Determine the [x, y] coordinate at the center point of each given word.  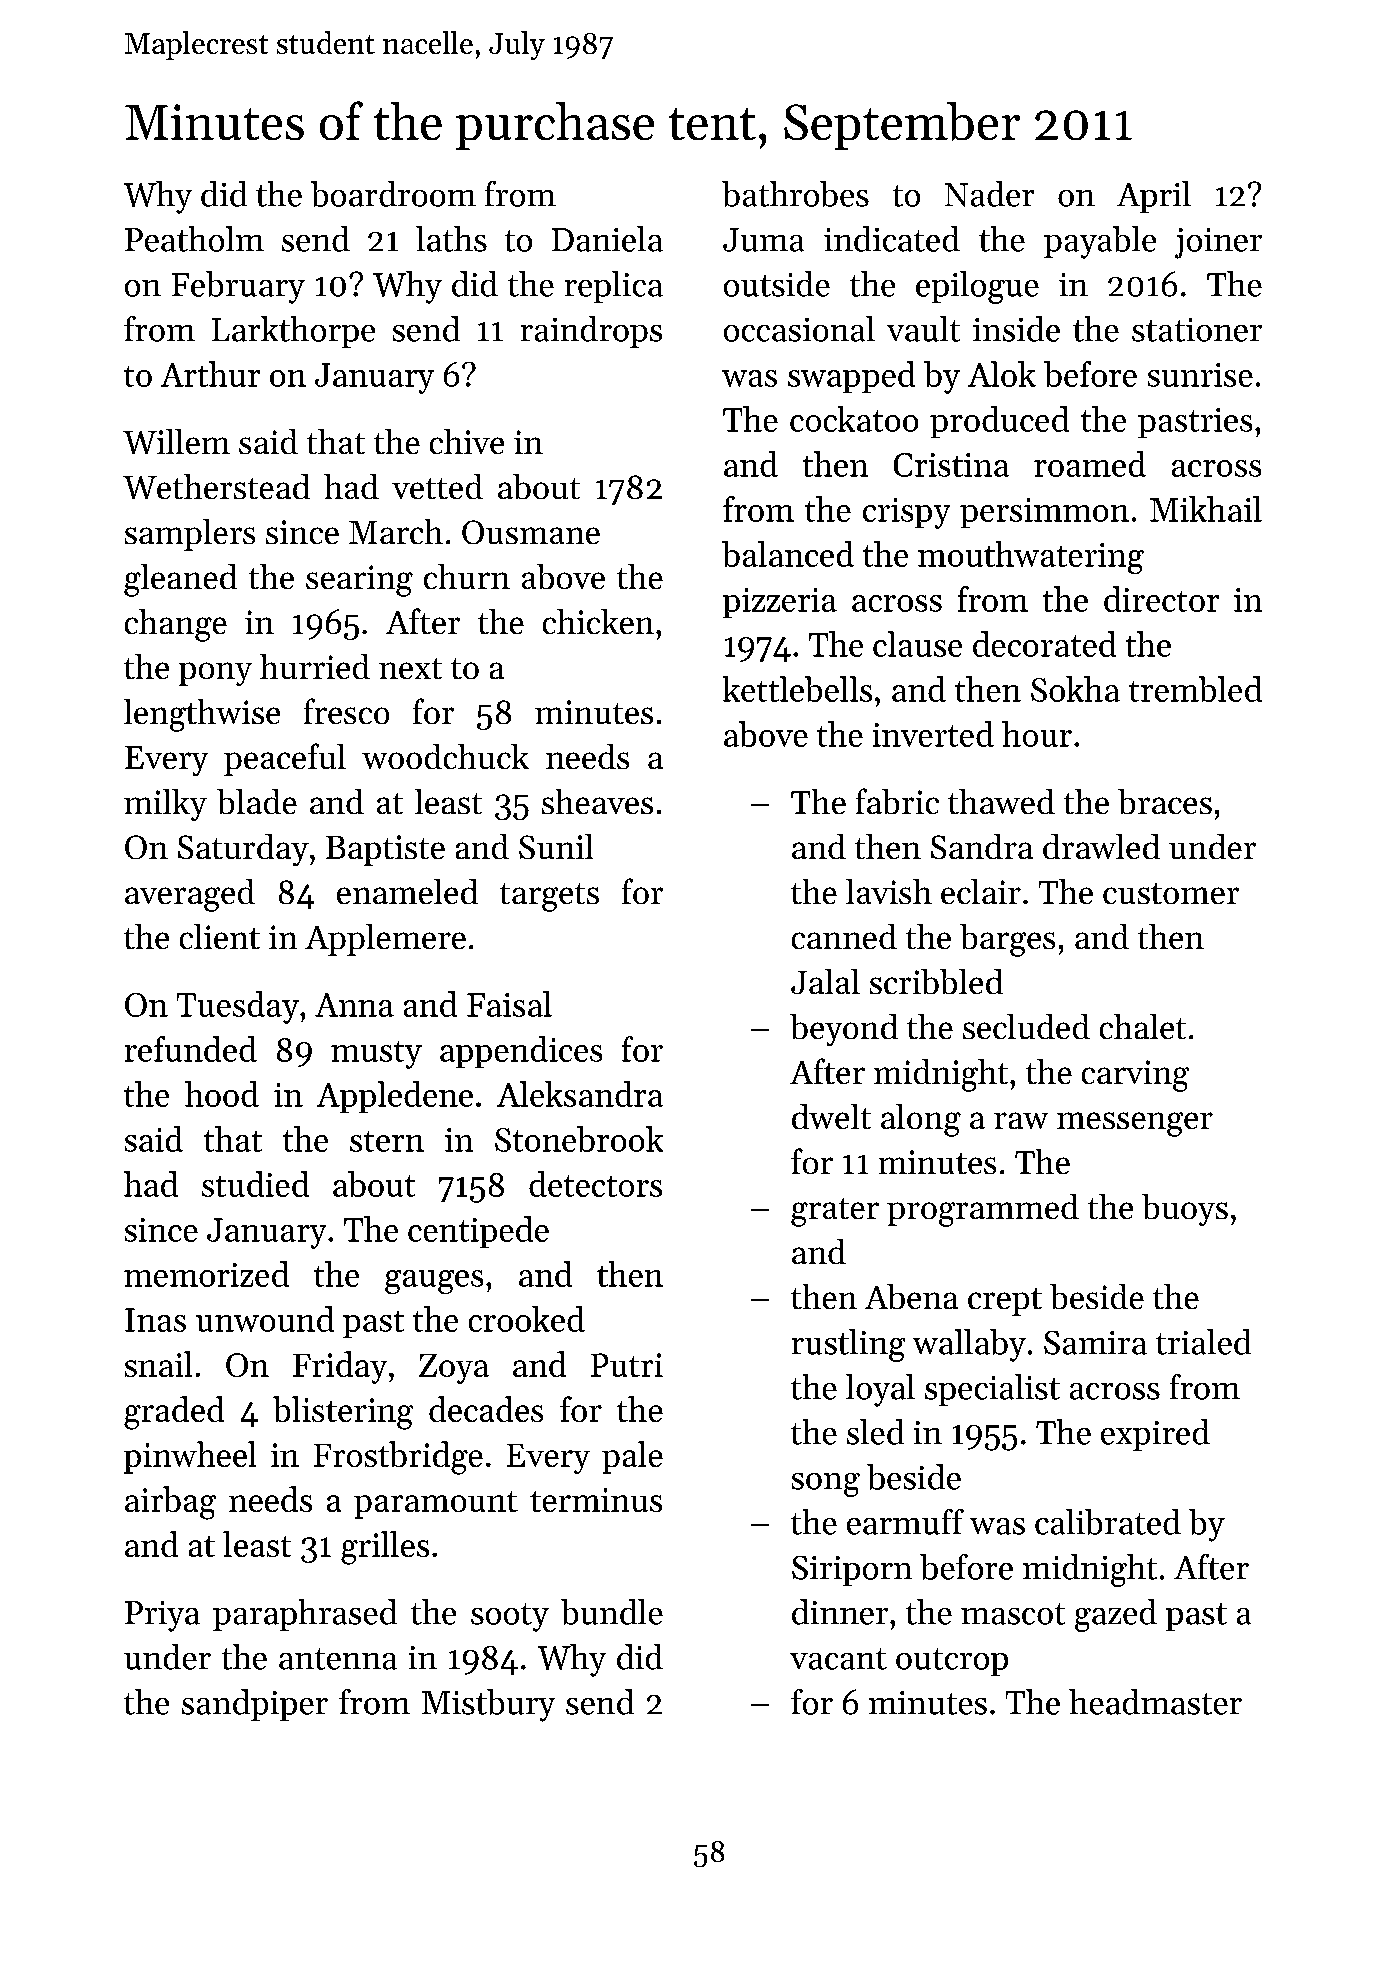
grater [835, 1212]
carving [1135, 1076]
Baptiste [385, 850]
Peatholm [194, 239]
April [1154, 197]
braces [1165, 801]
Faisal [509, 1004]
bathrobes [795, 194]
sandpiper [255, 1705]
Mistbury [488, 1705]
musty [376, 1055]
